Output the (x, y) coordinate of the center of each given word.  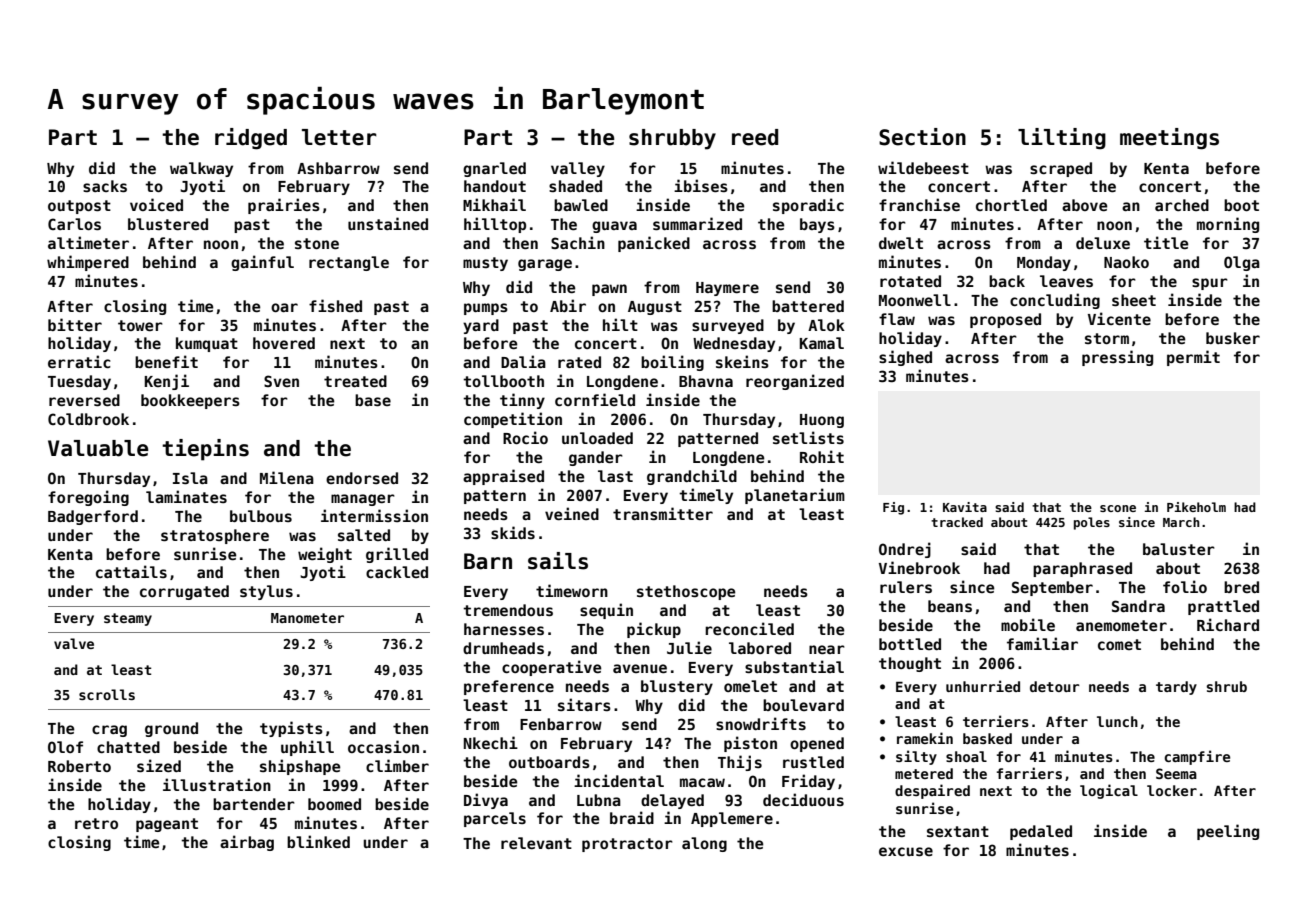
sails (558, 561)
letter (339, 137)
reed (755, 137)
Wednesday (734, 344)
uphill (307, 748)
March (1181, 522)
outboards (549, 762)
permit (1193, 358)
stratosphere (215, 536)
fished (335, 305)
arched (1182, 205)
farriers (1029, 773)
